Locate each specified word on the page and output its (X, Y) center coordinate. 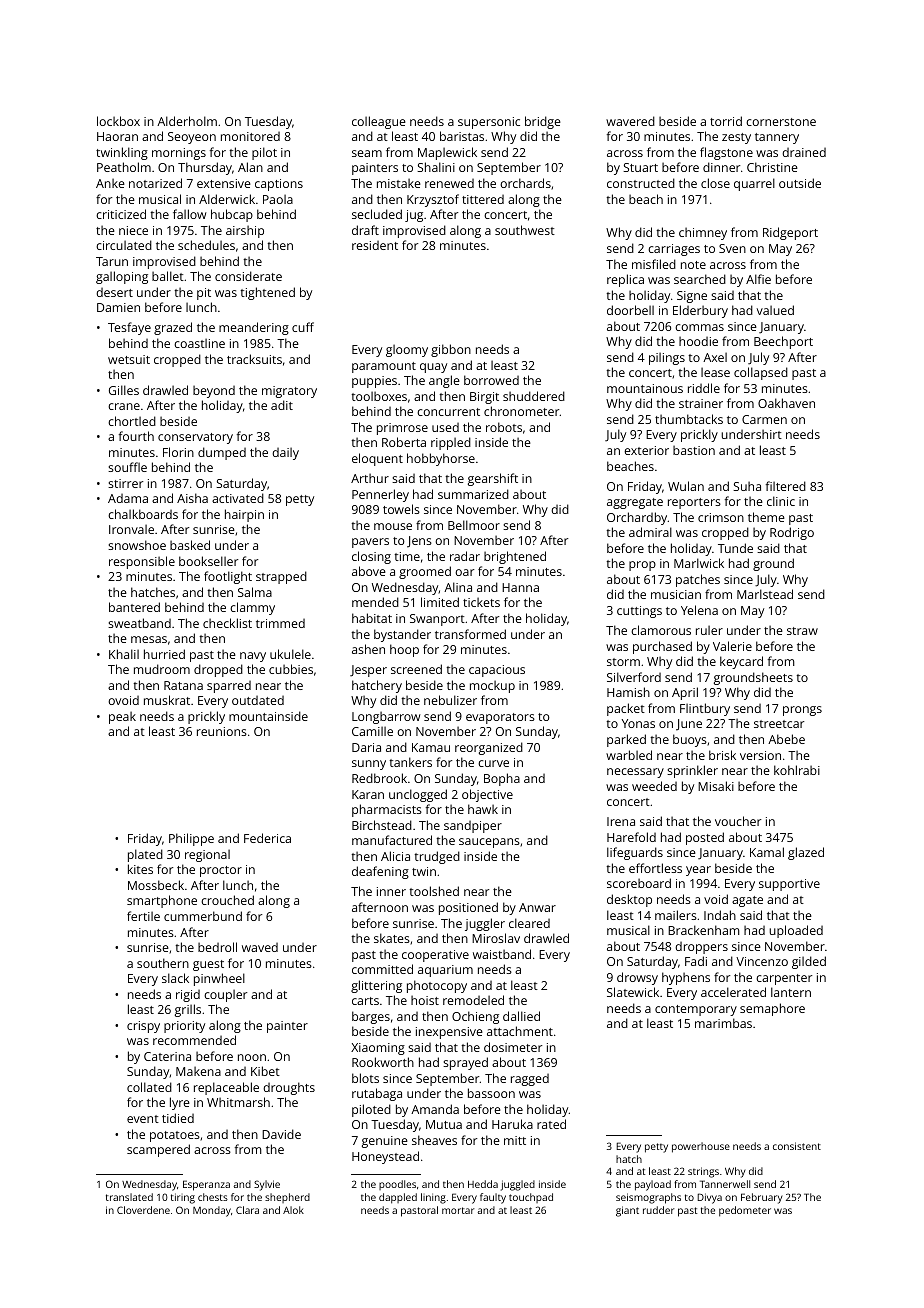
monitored (250, 136)
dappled (398, 1198)
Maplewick (447, 153)
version (760, 755)
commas (699, 327)
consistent (797, 1146)
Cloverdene (143, 1210)
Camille (372, 731)
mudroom (162, 669)
